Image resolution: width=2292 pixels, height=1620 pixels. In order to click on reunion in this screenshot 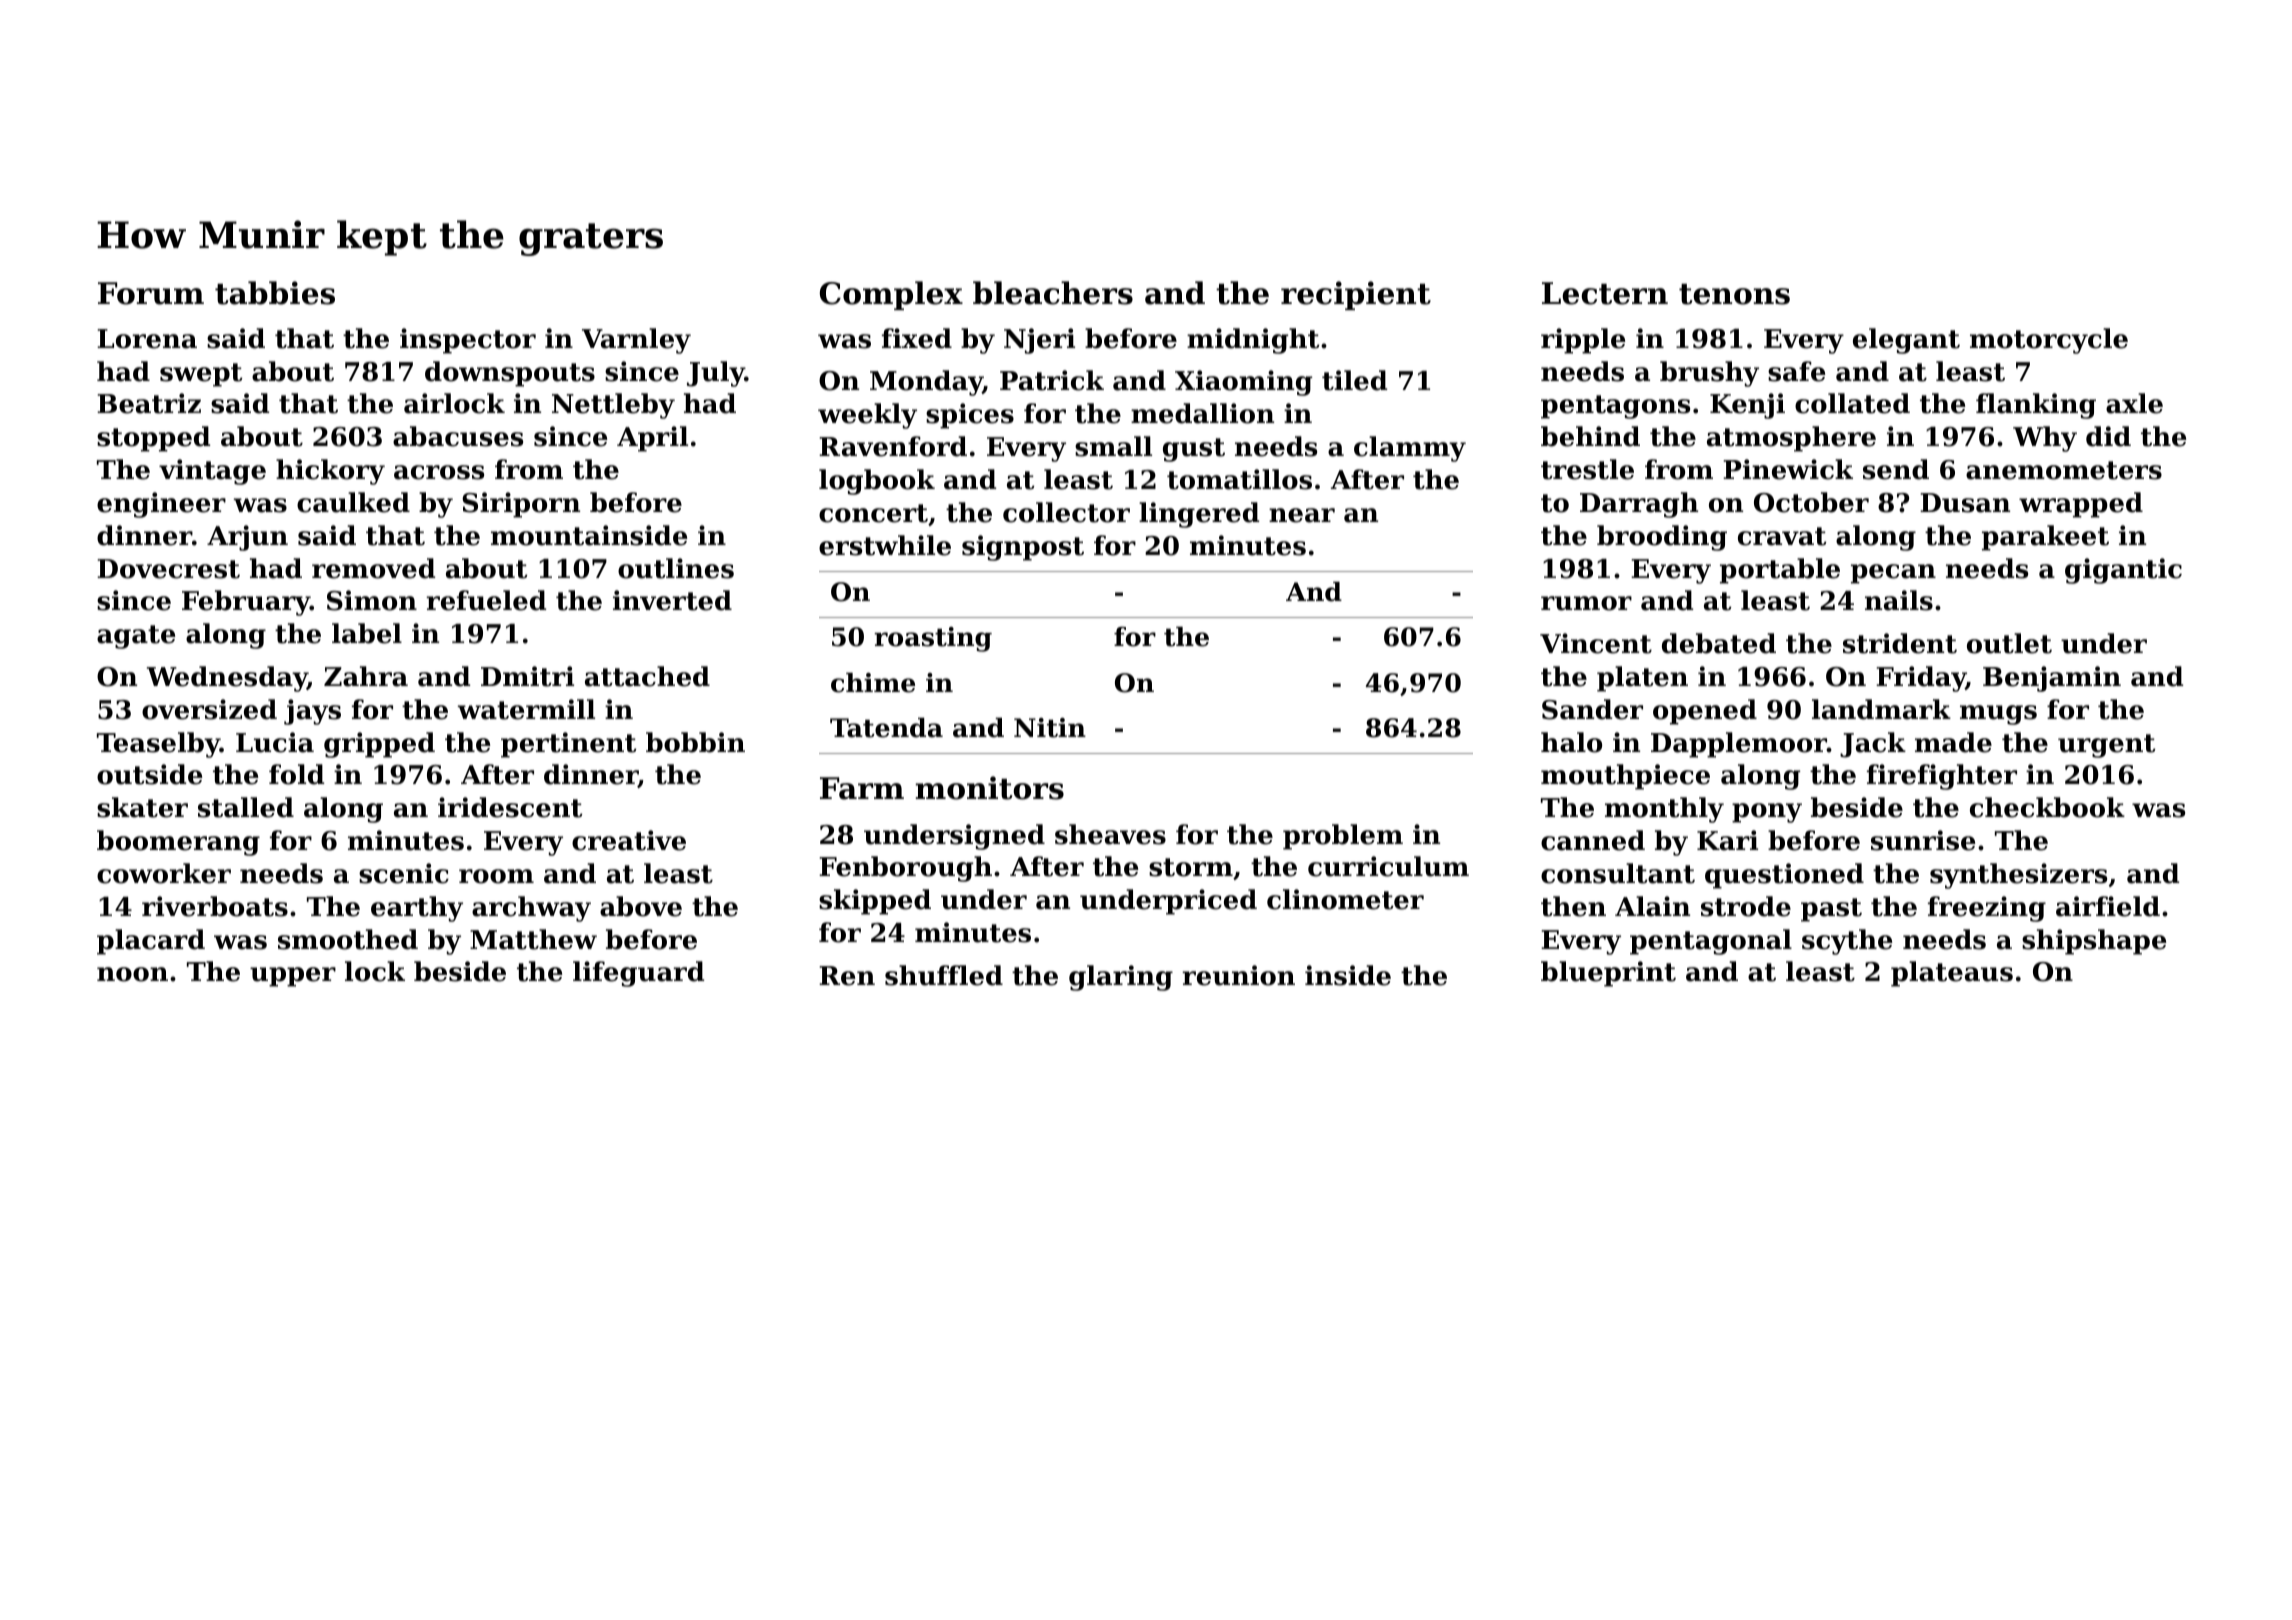, I will do `click(1238, 975)`.
